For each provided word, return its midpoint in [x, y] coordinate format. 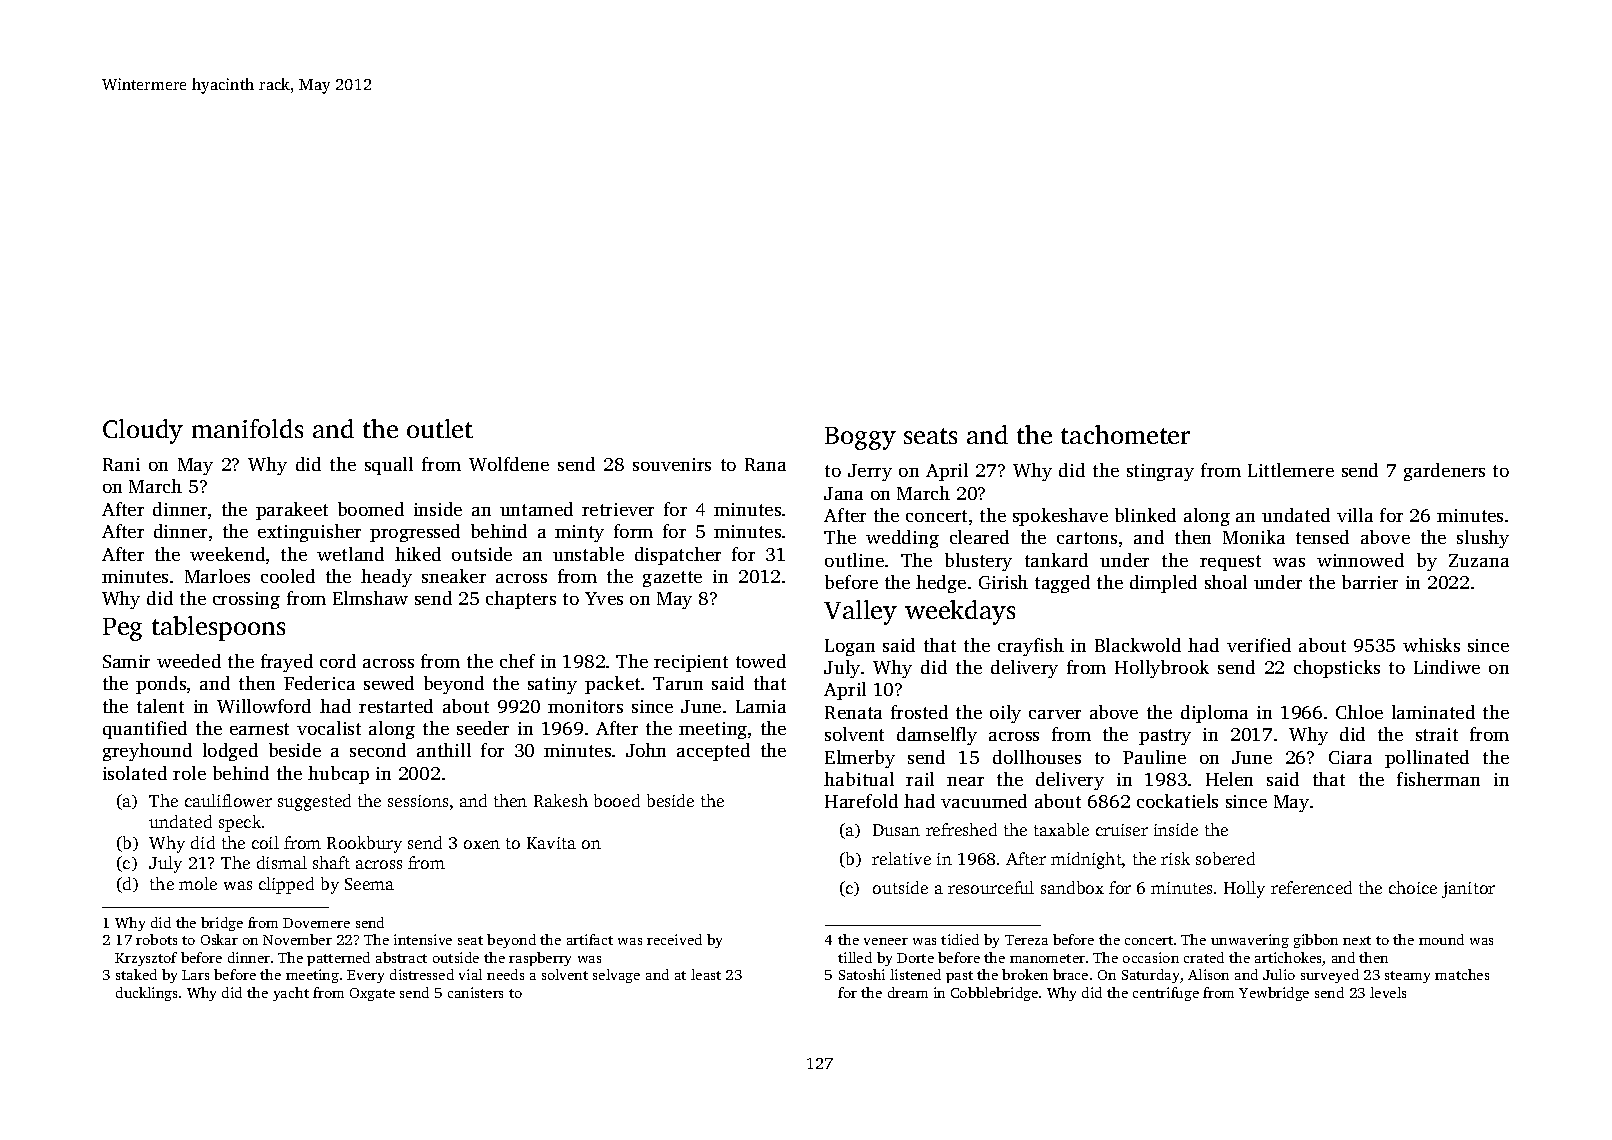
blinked [1145, 515]
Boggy [860, 438]
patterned [338, 959]
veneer [886, 941]
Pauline [1154, 757]
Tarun [678, 683]
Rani [121, 464]
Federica [319, 683]
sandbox [1072, 887]
